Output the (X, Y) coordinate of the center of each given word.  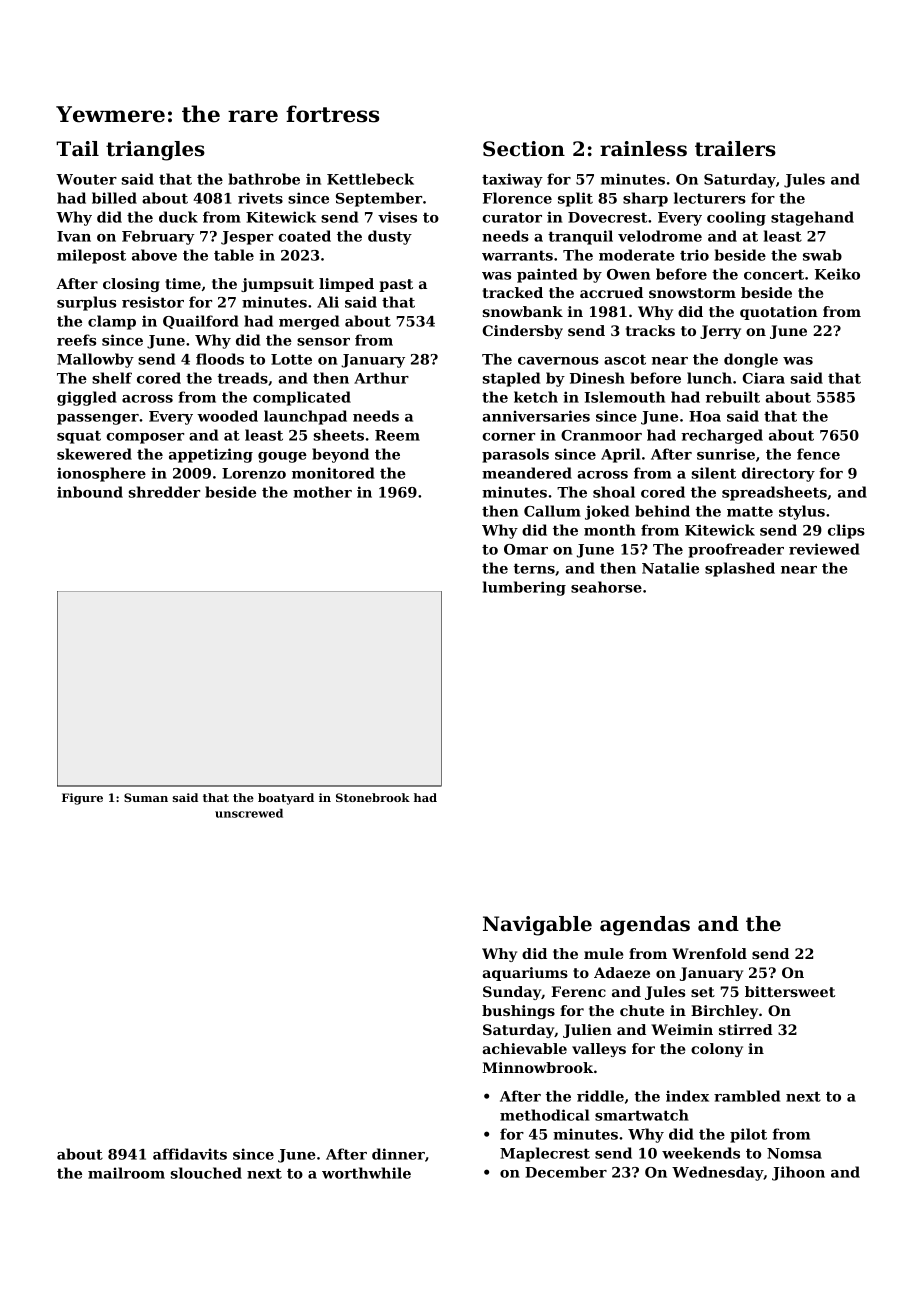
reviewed (824, 549)
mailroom (126, 1173)
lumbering (524, 588)
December (566, 1172)
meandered (527, 473)
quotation (779, 313)
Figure (82, 799)
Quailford (201, 322)
